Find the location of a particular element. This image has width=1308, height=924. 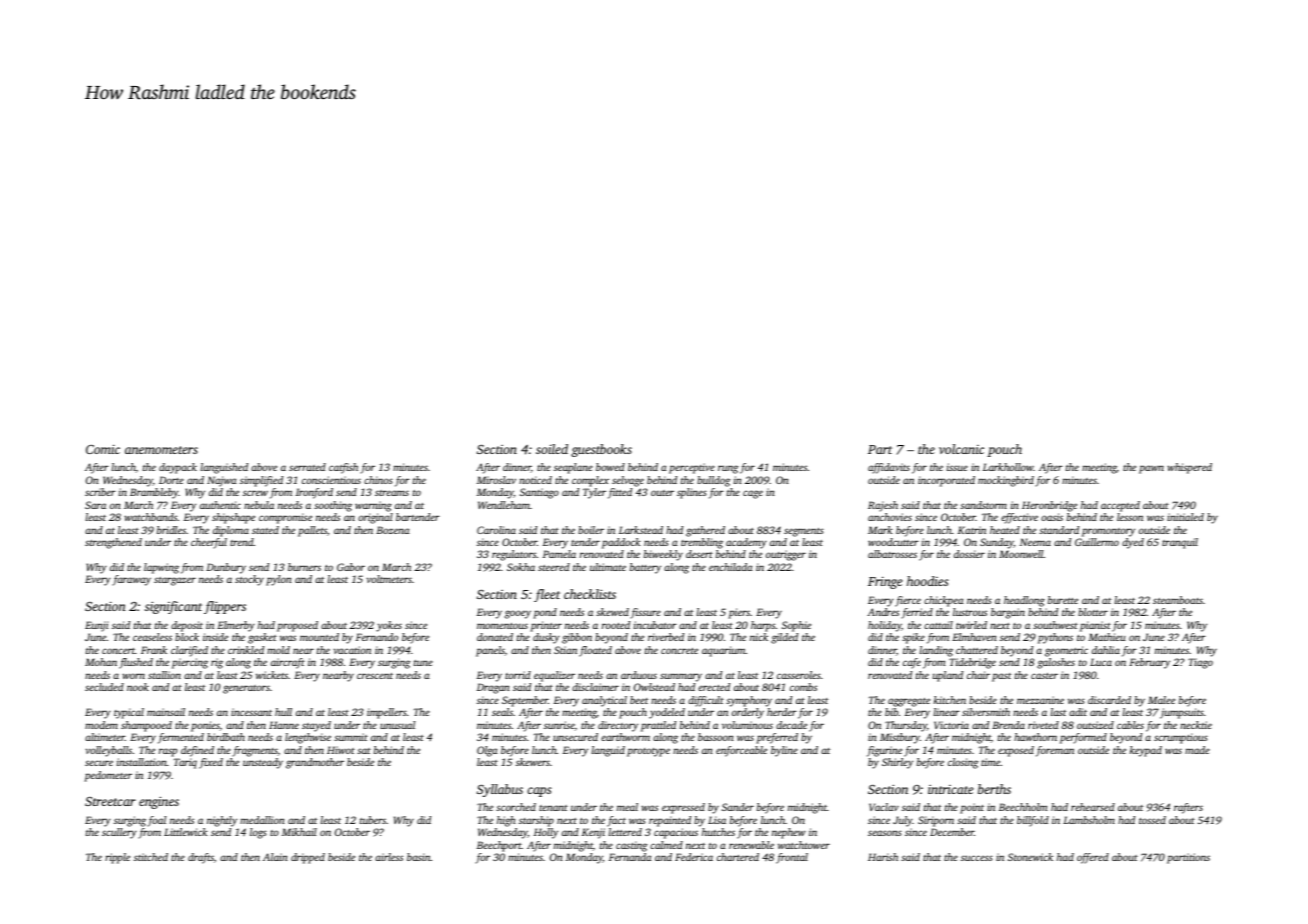

concrete is located at coordinates (679, 651).
